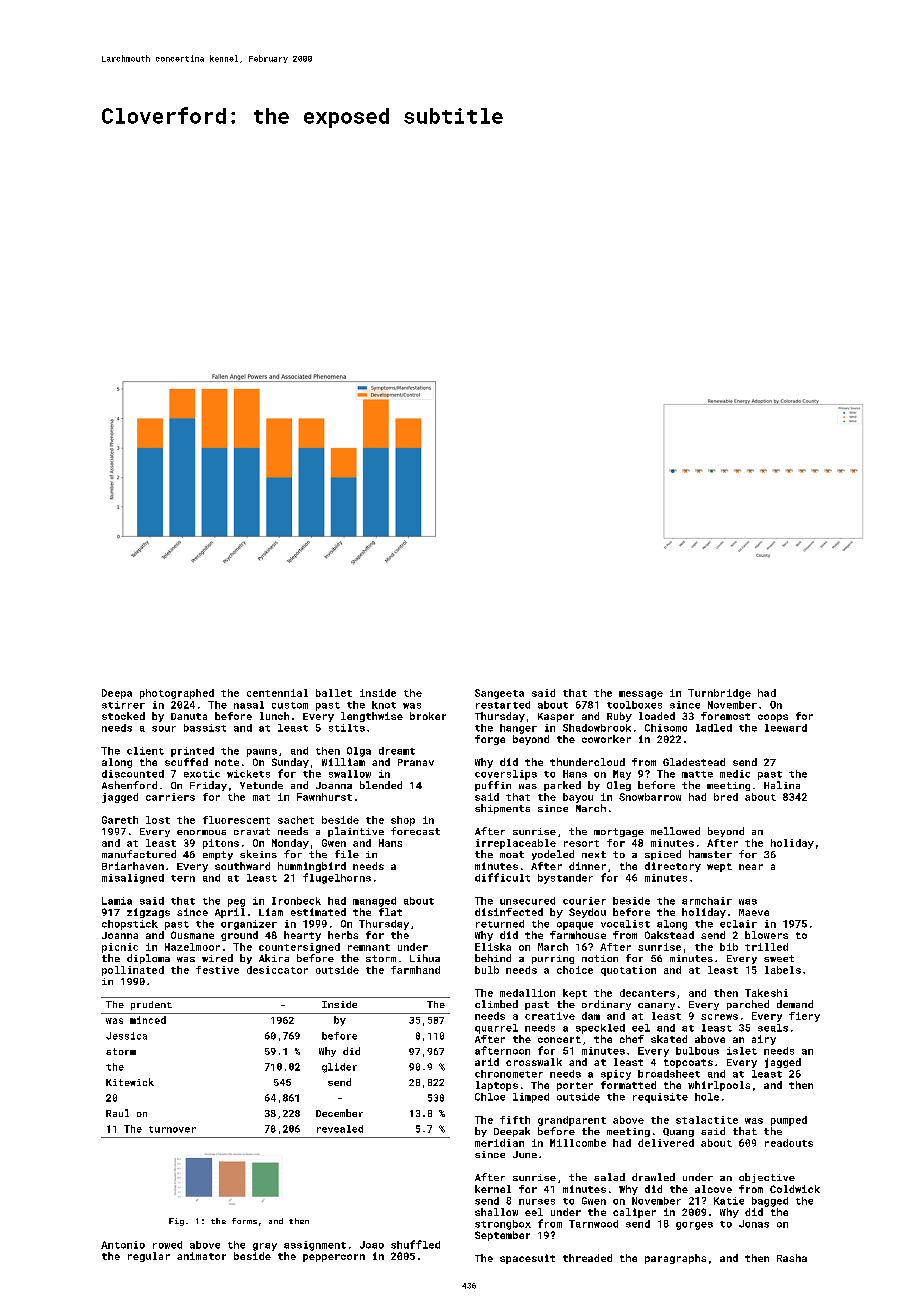 Image resolution: width=924 pixels, height=1308 pixels. Describe the element at coordinates (277, 693) in the screenshot. I see `centennial` at that location.
